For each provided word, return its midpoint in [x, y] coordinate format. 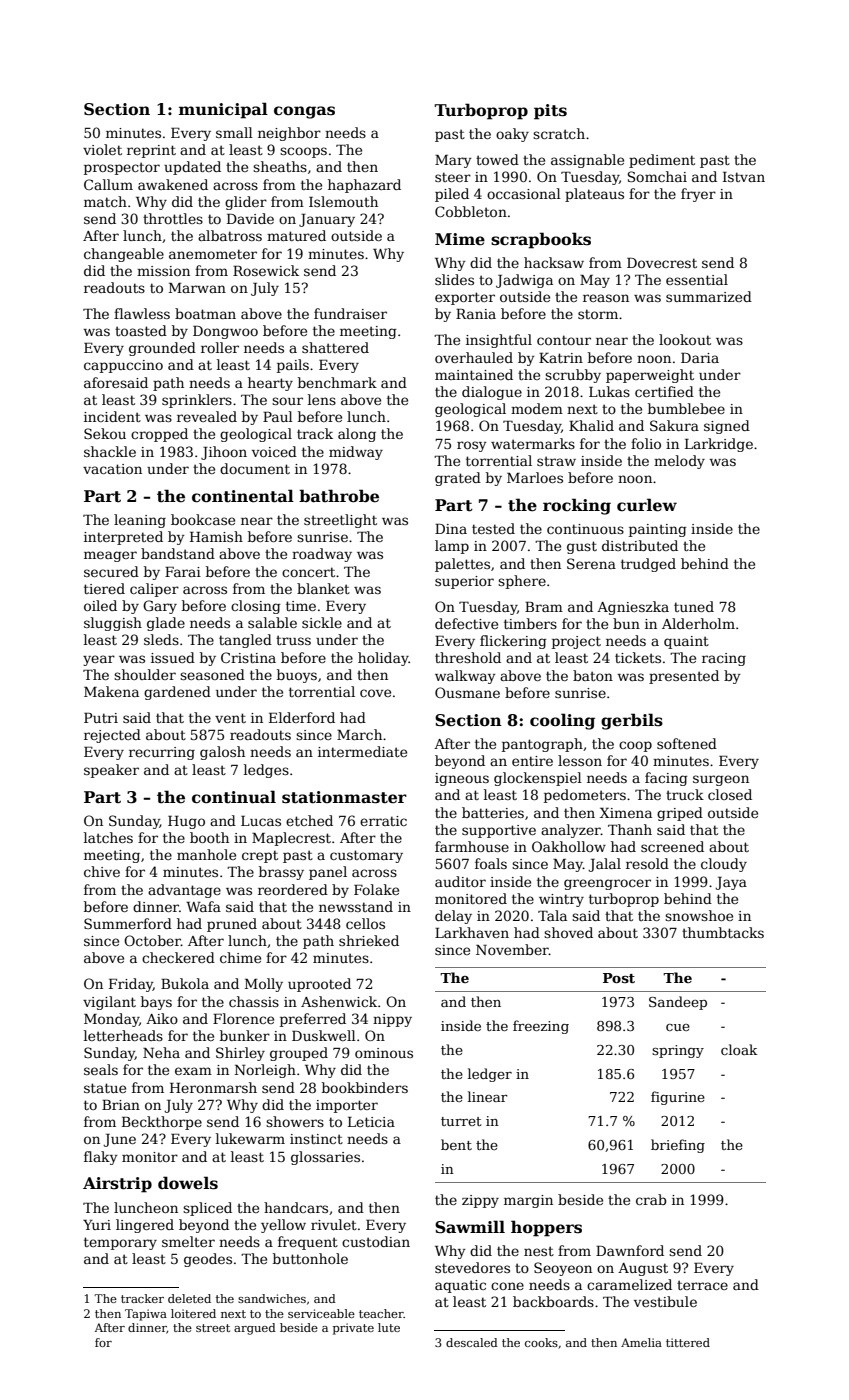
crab [651, 1199]
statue [105, 1088]
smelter [188, 1241]
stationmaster [344, 797]
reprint [151, 151]
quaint [686, 642]
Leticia [371, 1122]
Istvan [744, 177]
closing [256, 607]
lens [322, 399]
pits [550, 112]
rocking [577, 506]
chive [102, 871]
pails [293, 366]
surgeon [721, 780]
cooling [562, 721]
